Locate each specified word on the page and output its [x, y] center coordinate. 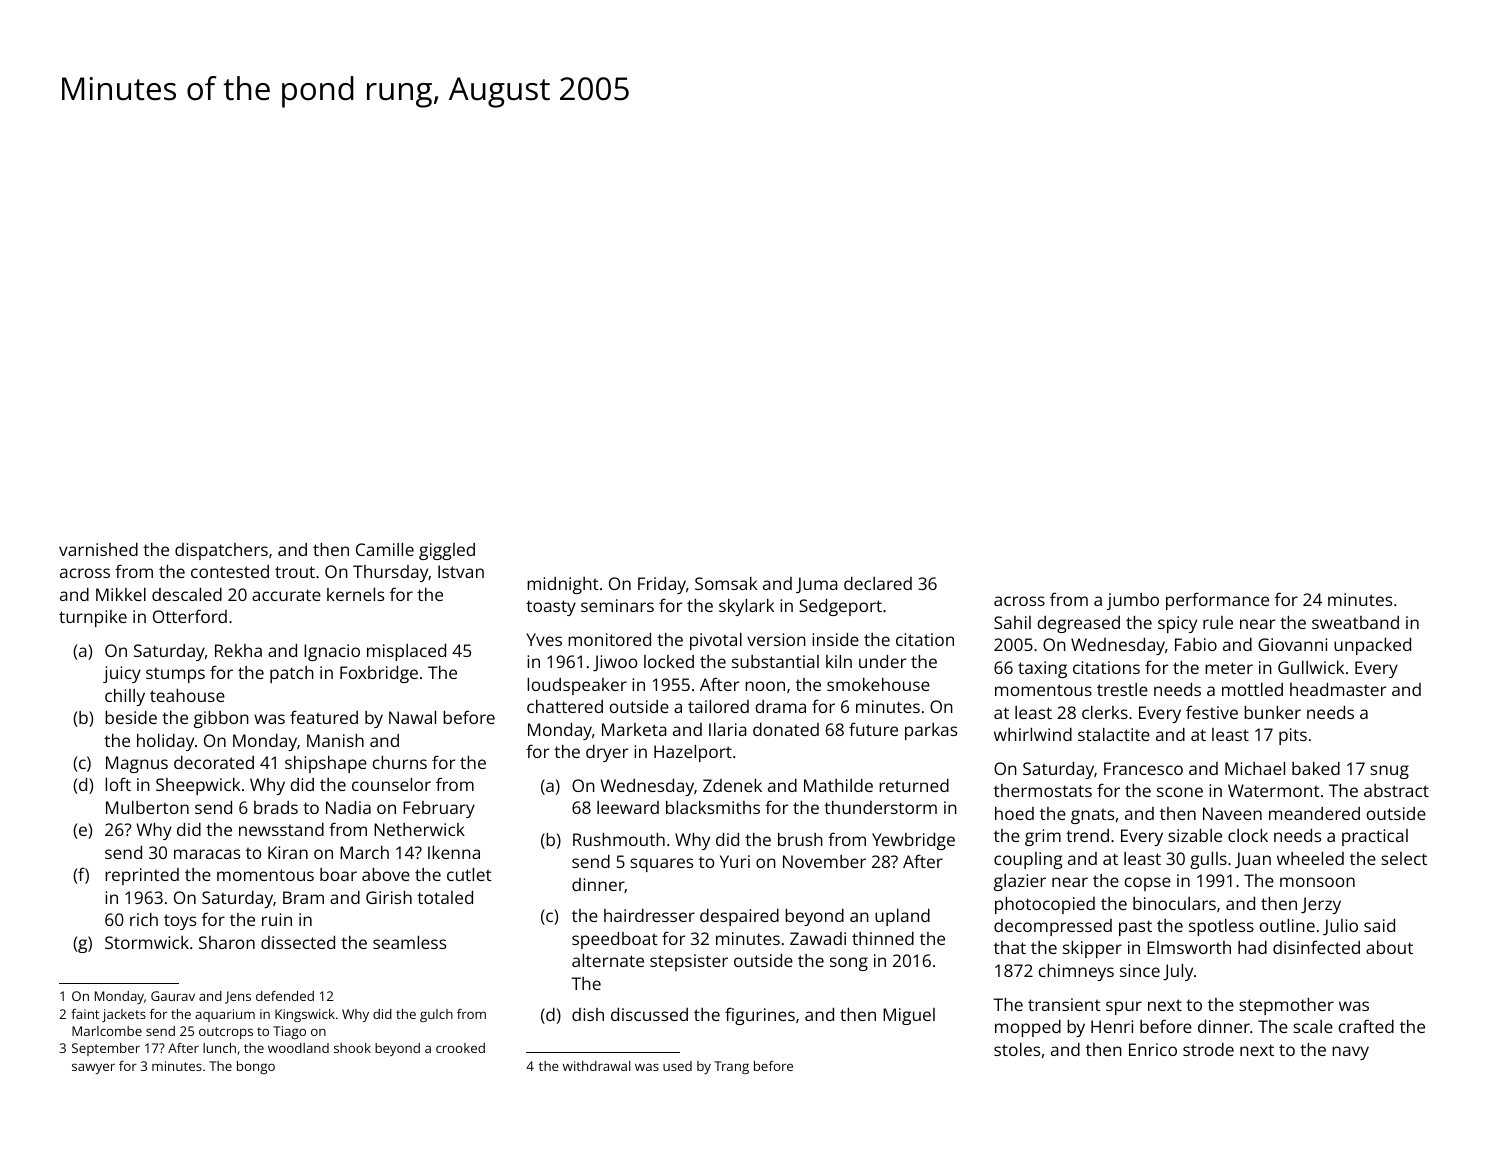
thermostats [1043, 790]
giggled [447, 551]
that [1010, 947]
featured [324, 717]
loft [118, 784]
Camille [385, 549]
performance [1217, 601]
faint [85, 1014]
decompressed [1053, 927]
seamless [409, 942]
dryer [607, 753]
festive [1212, 712]
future [873, 729]
